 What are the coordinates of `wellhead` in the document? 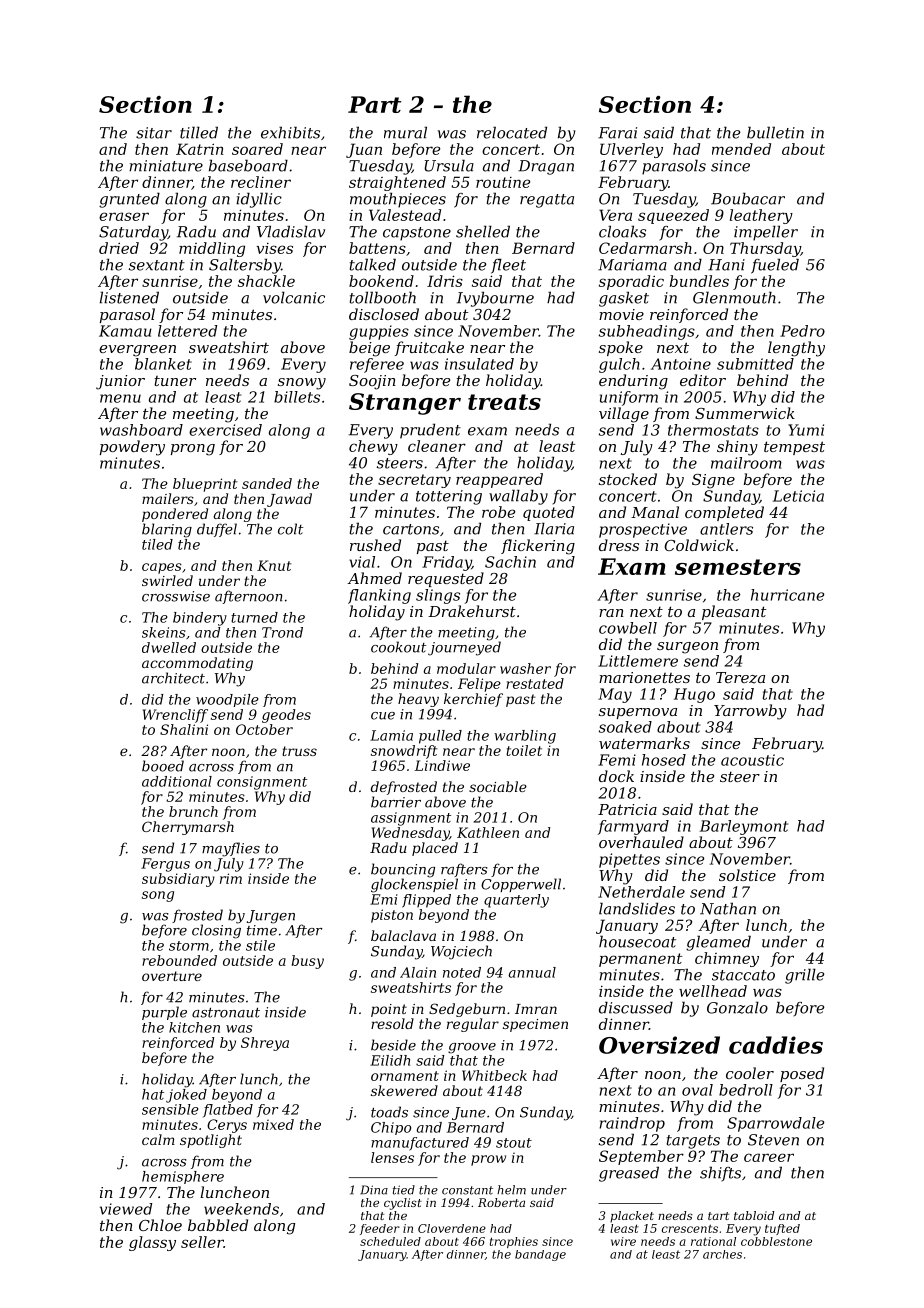 It's located at (713, 991).
